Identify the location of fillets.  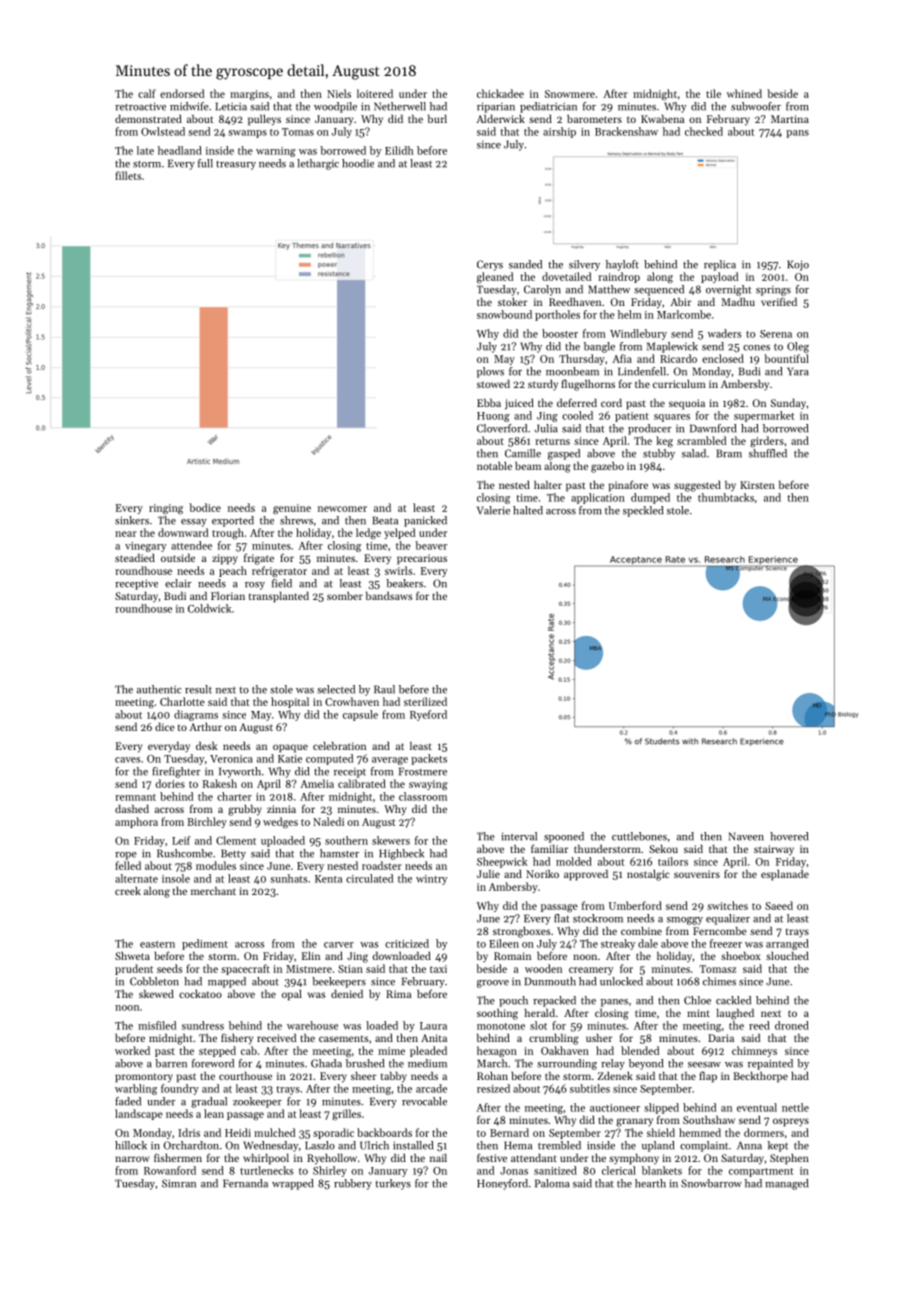
(128, 175).
